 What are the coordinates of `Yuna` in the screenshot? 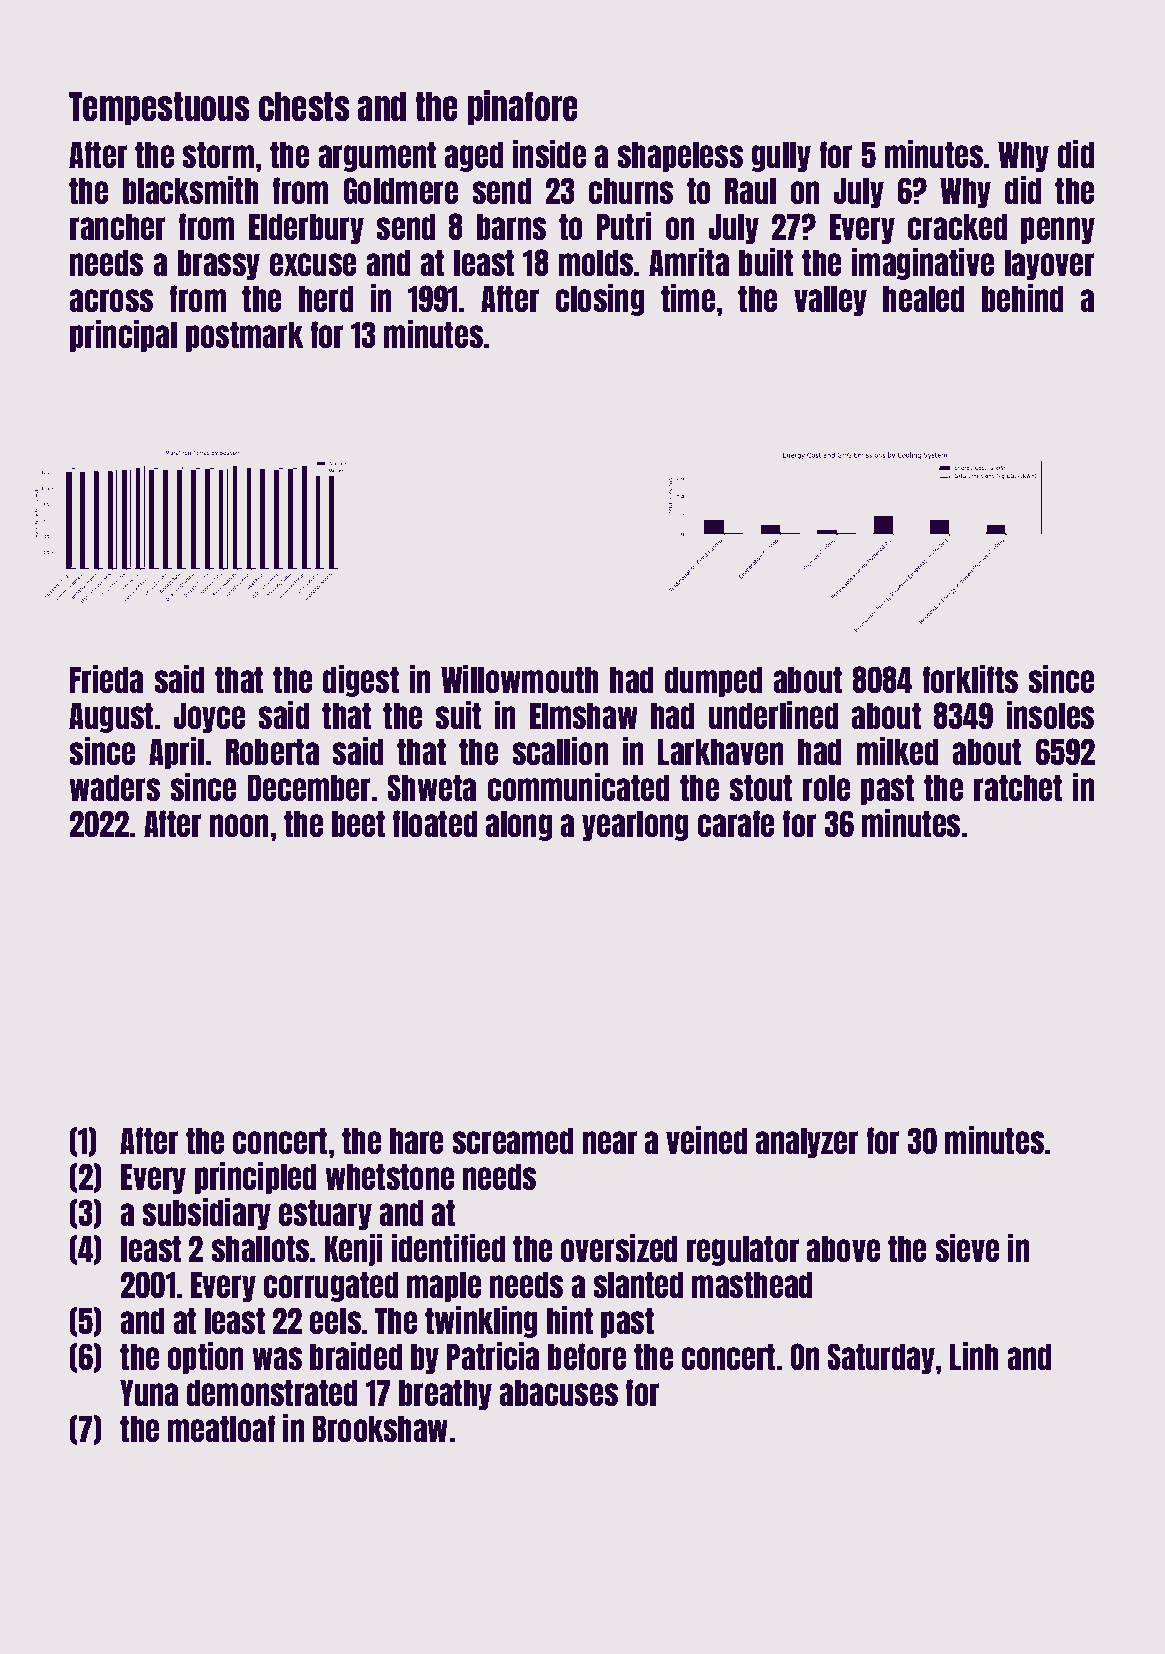 It's located at (149, 1392).
